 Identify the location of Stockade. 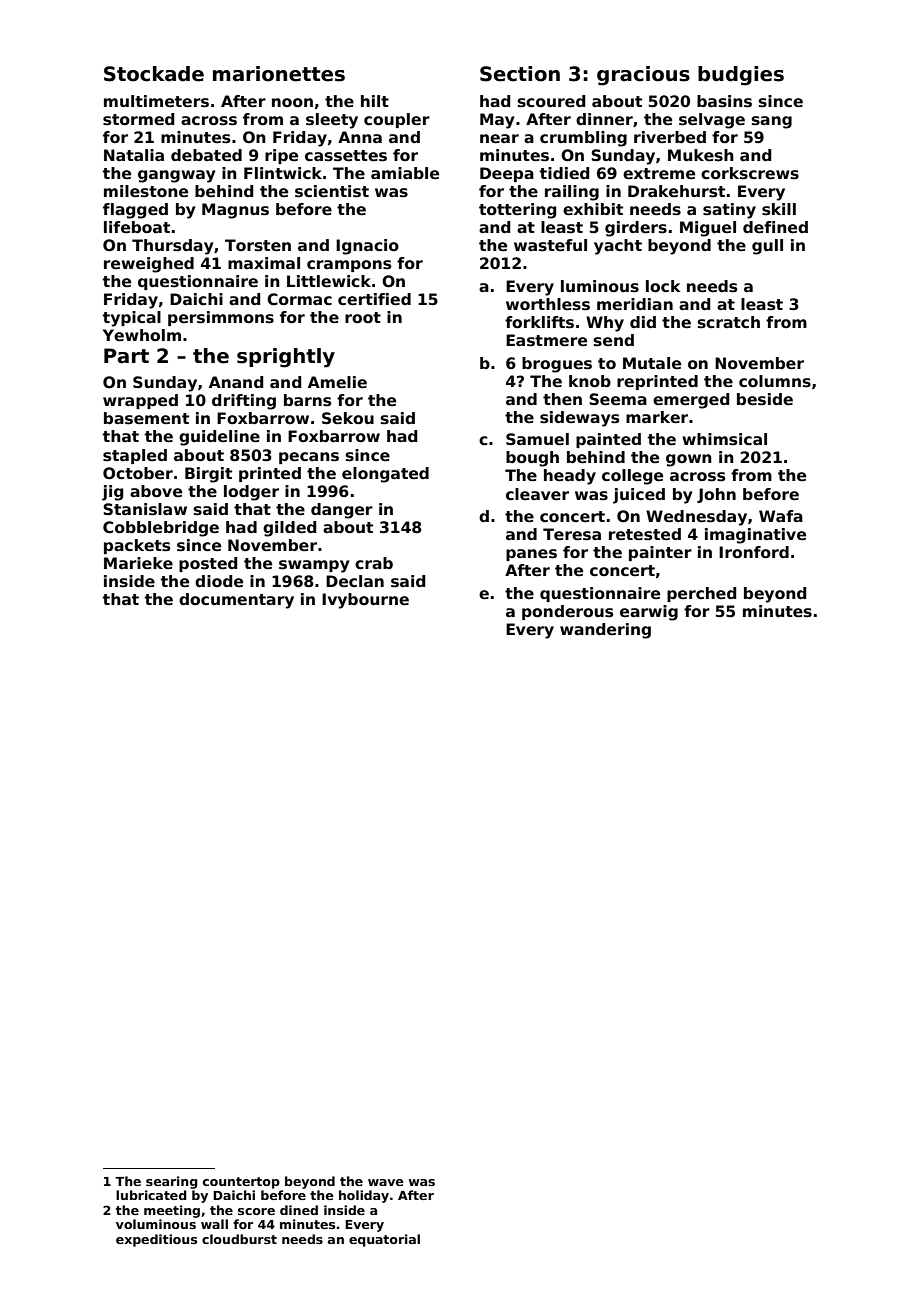
(154, 74).
